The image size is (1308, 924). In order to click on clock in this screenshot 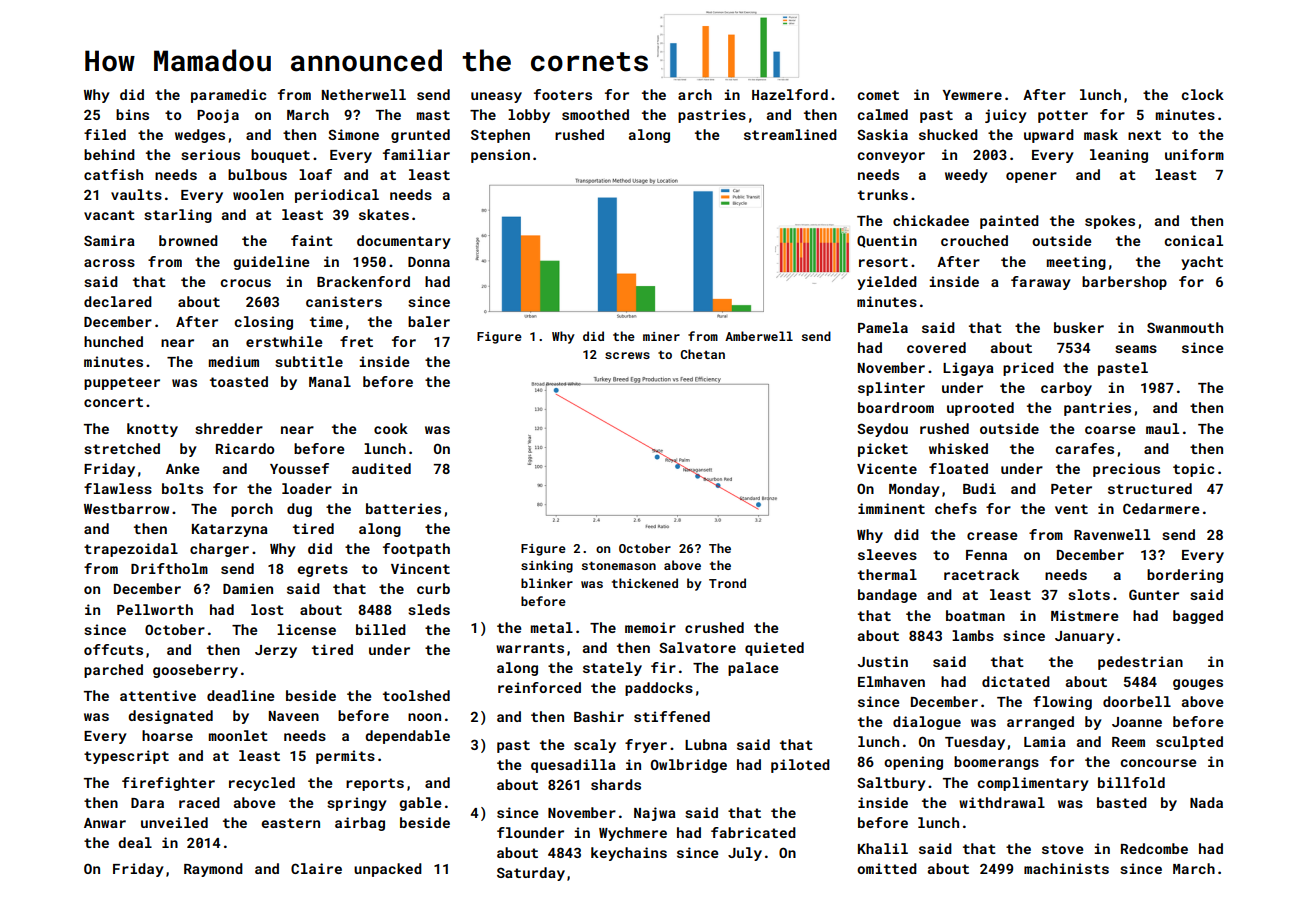, I will do `click(1202, 94)`.
